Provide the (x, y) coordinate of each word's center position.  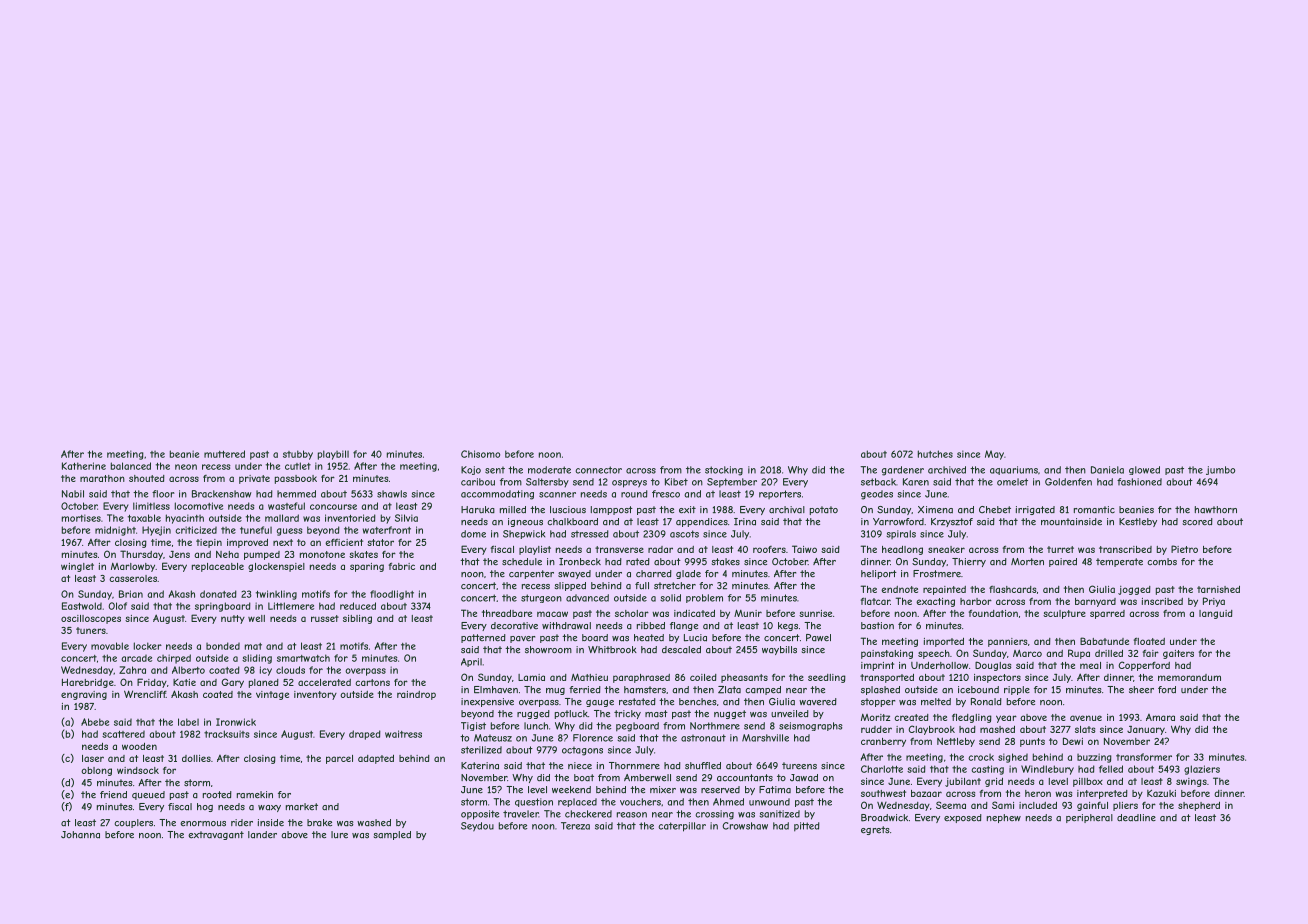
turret (1060, 549)
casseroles (133, 578)
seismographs (811, 726)
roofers (769, 549)
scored (1197, 522)
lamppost (612, 510)
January (1146, 730)
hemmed (296, 494)
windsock (138, 770)
